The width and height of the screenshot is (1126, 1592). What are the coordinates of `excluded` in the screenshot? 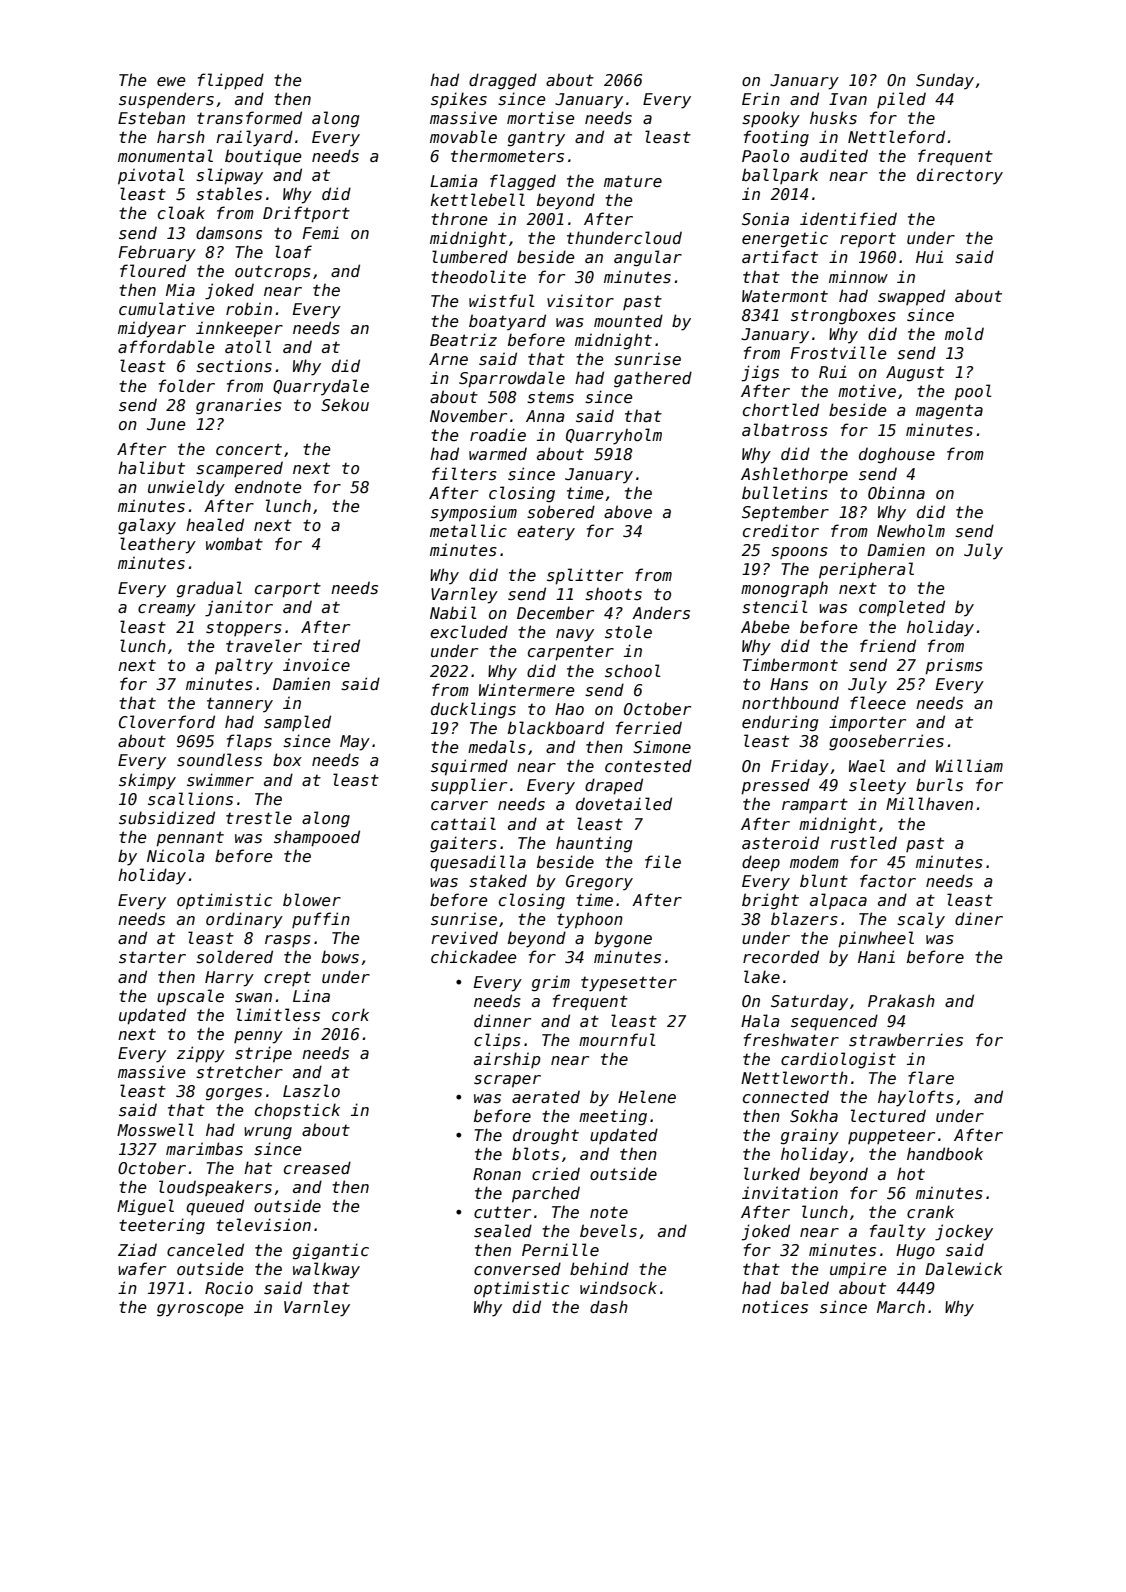 It's located at (469, 631).
